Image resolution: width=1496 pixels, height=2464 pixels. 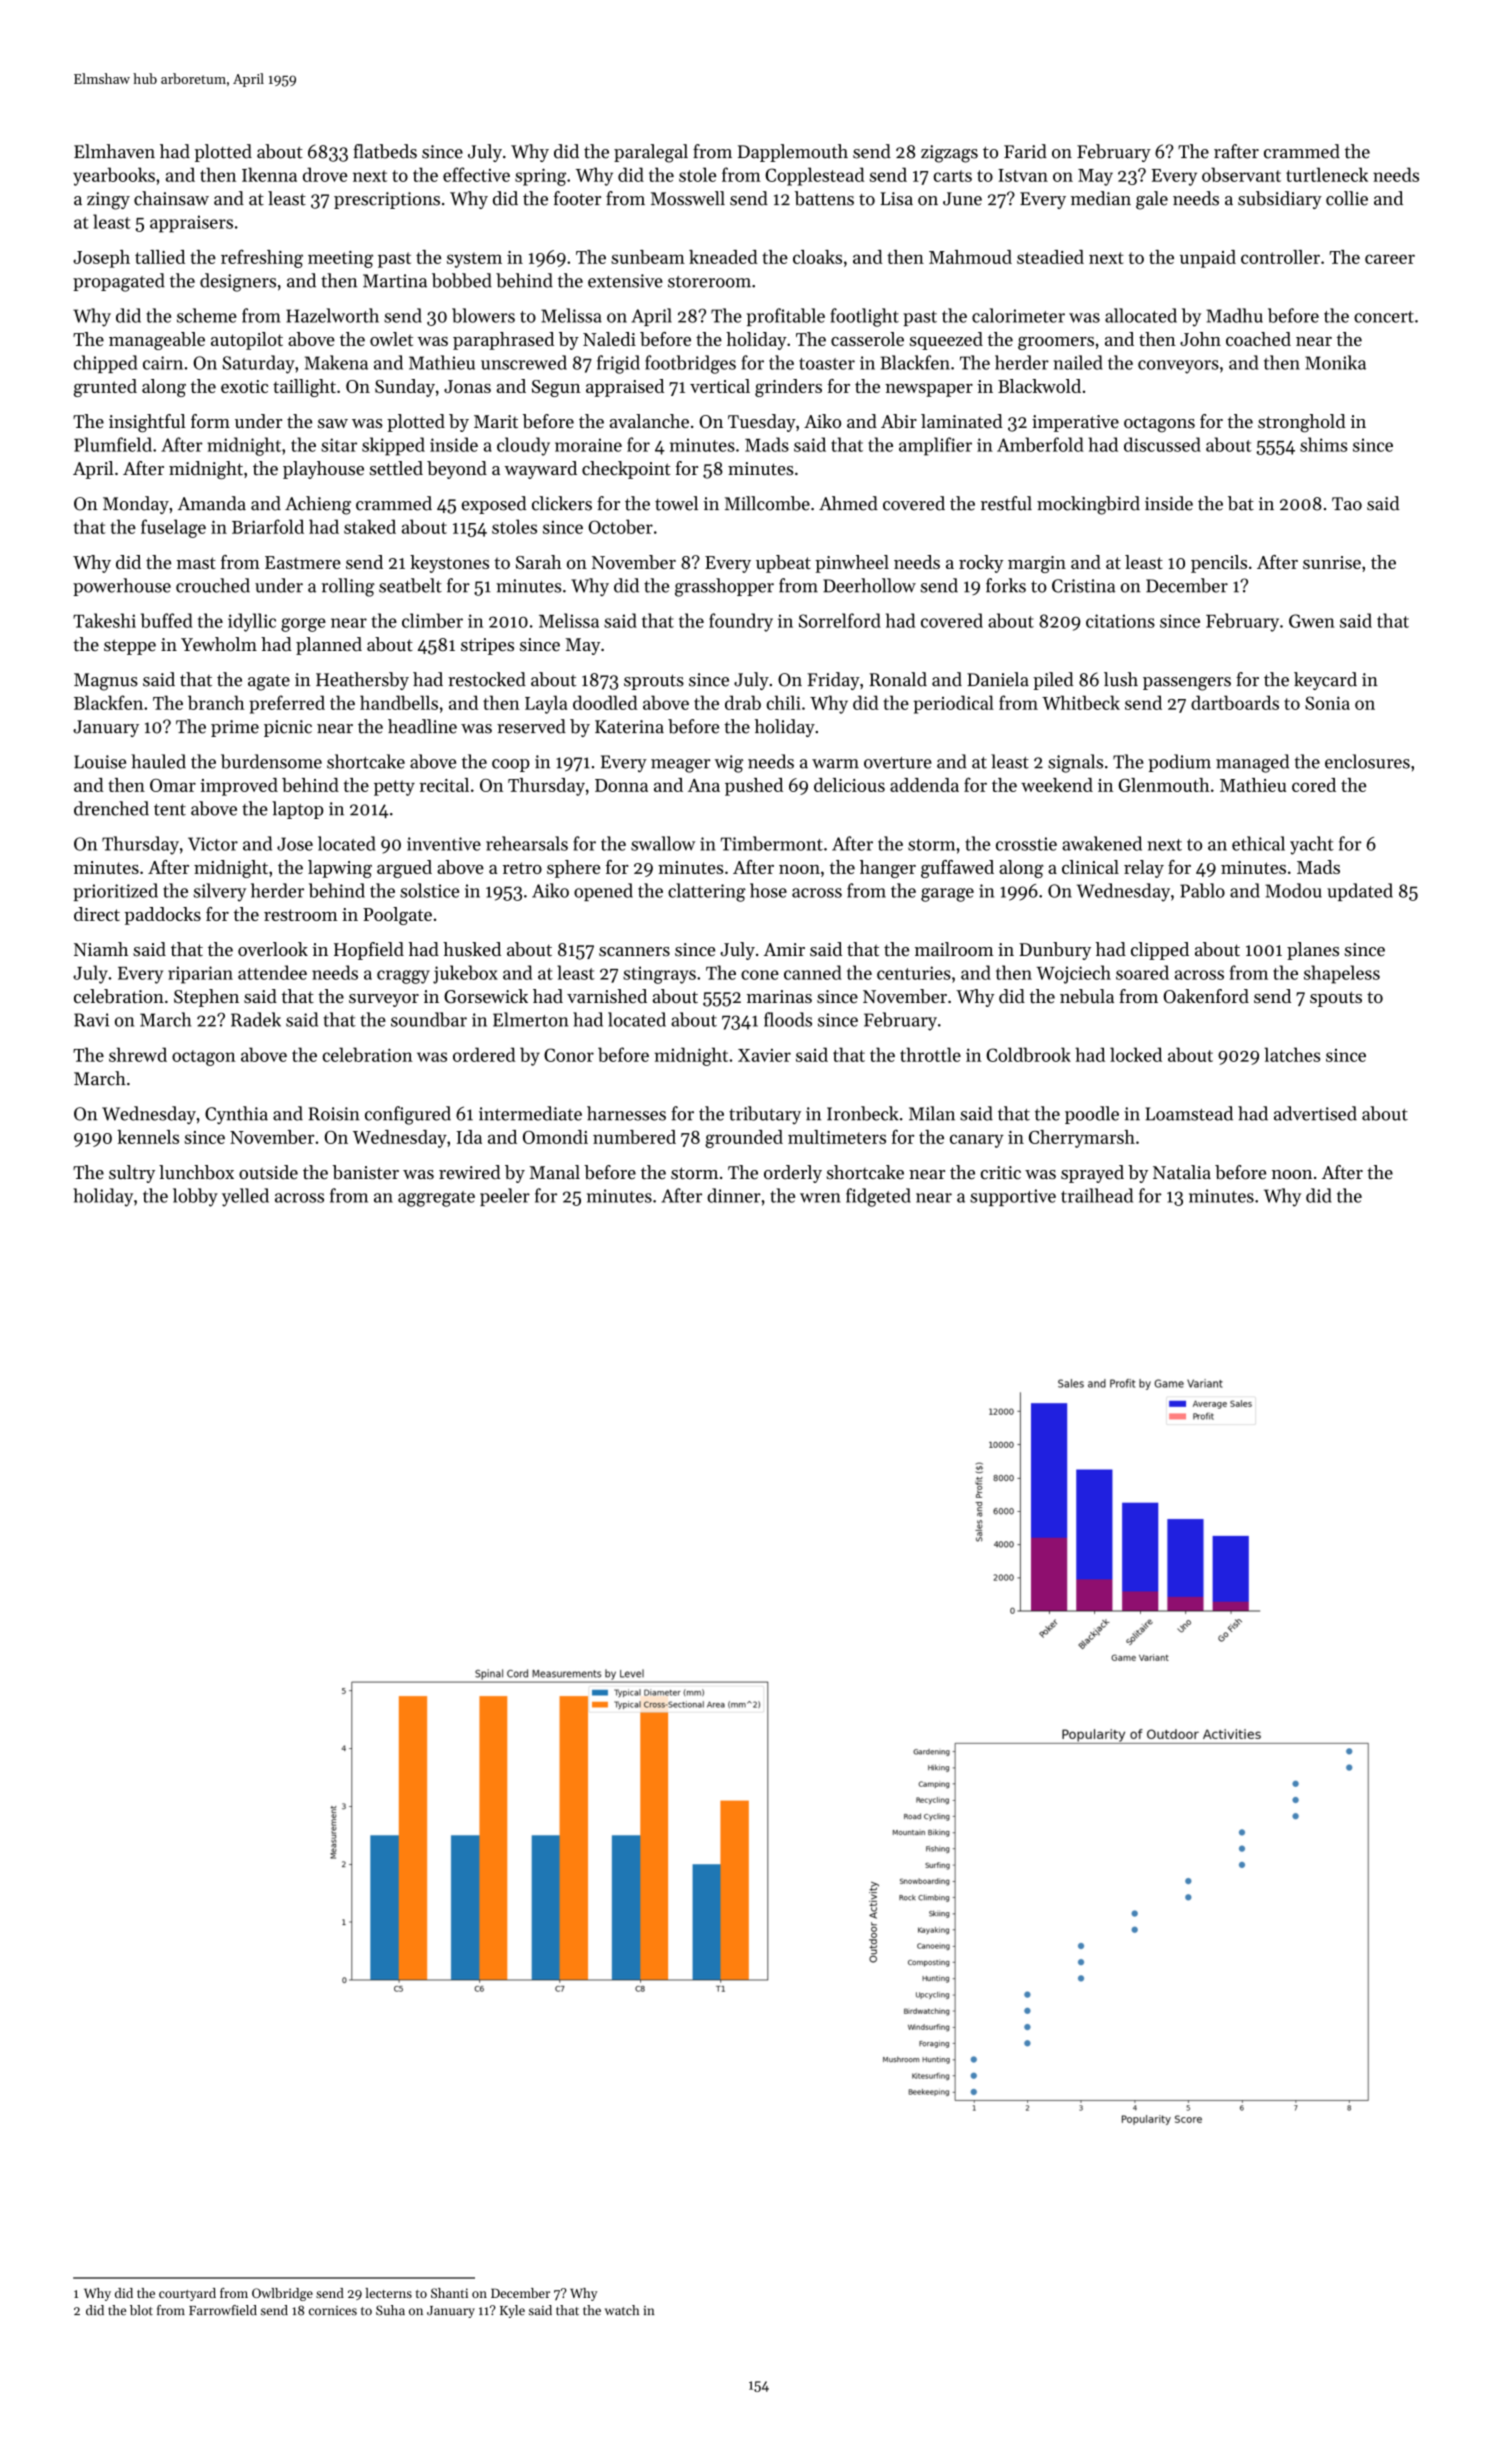 What do you see at coordinates (724, 587) in the document?
I see `grasshopper` at bounding box center [724, 587].
